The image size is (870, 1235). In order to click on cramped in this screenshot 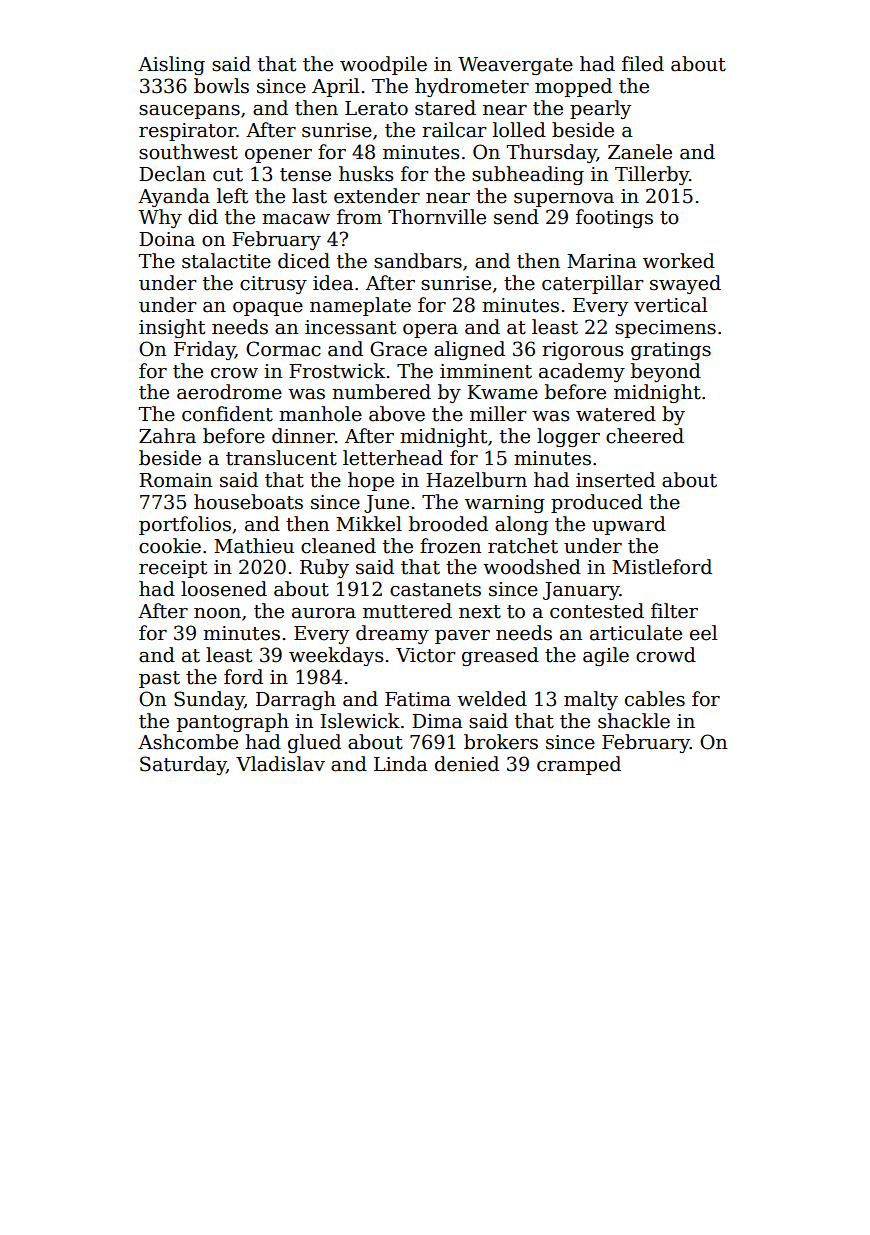, I will do `click(579, 765)`.
